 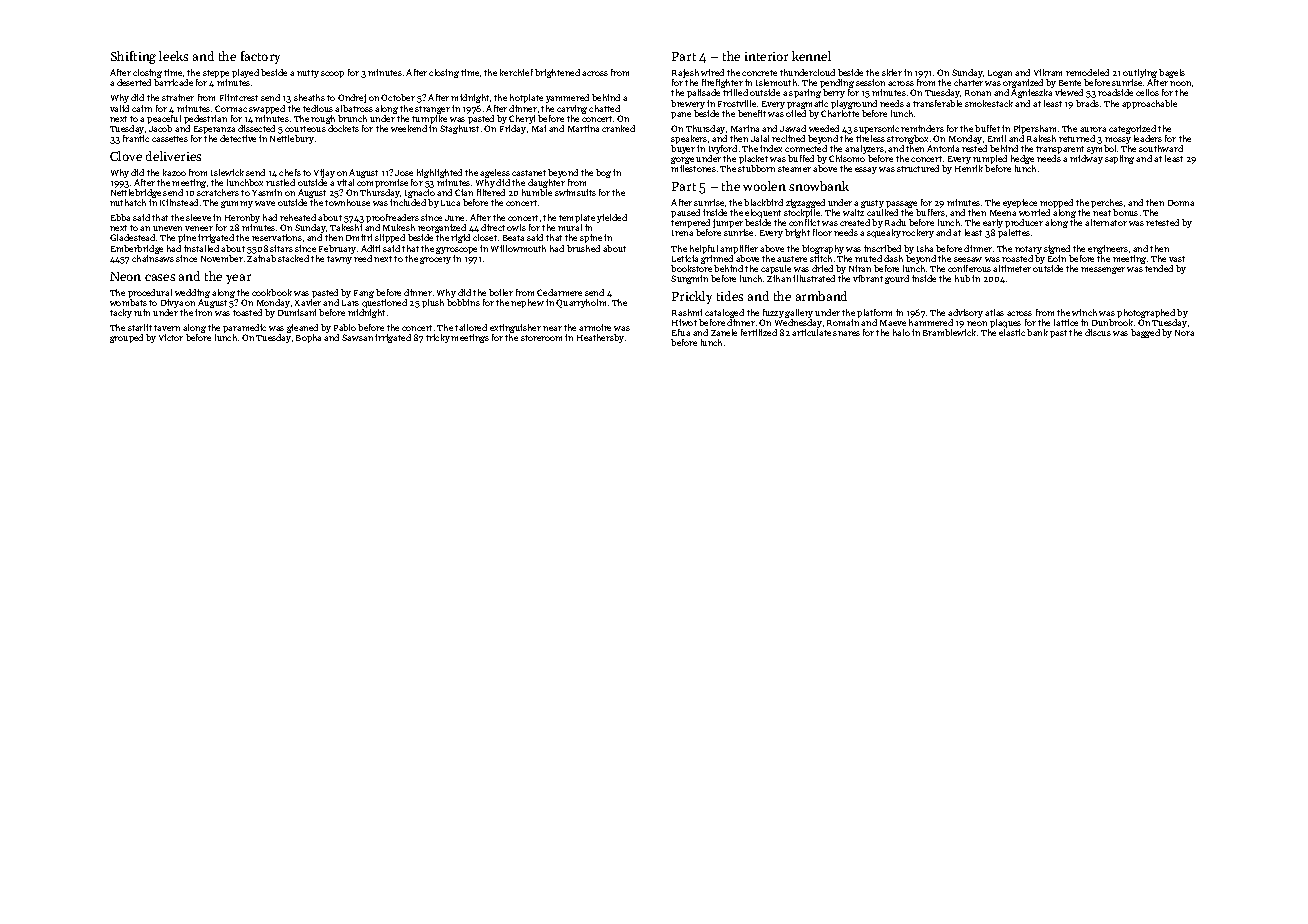 I want to click on chefs, so click(x=290, y=172).
